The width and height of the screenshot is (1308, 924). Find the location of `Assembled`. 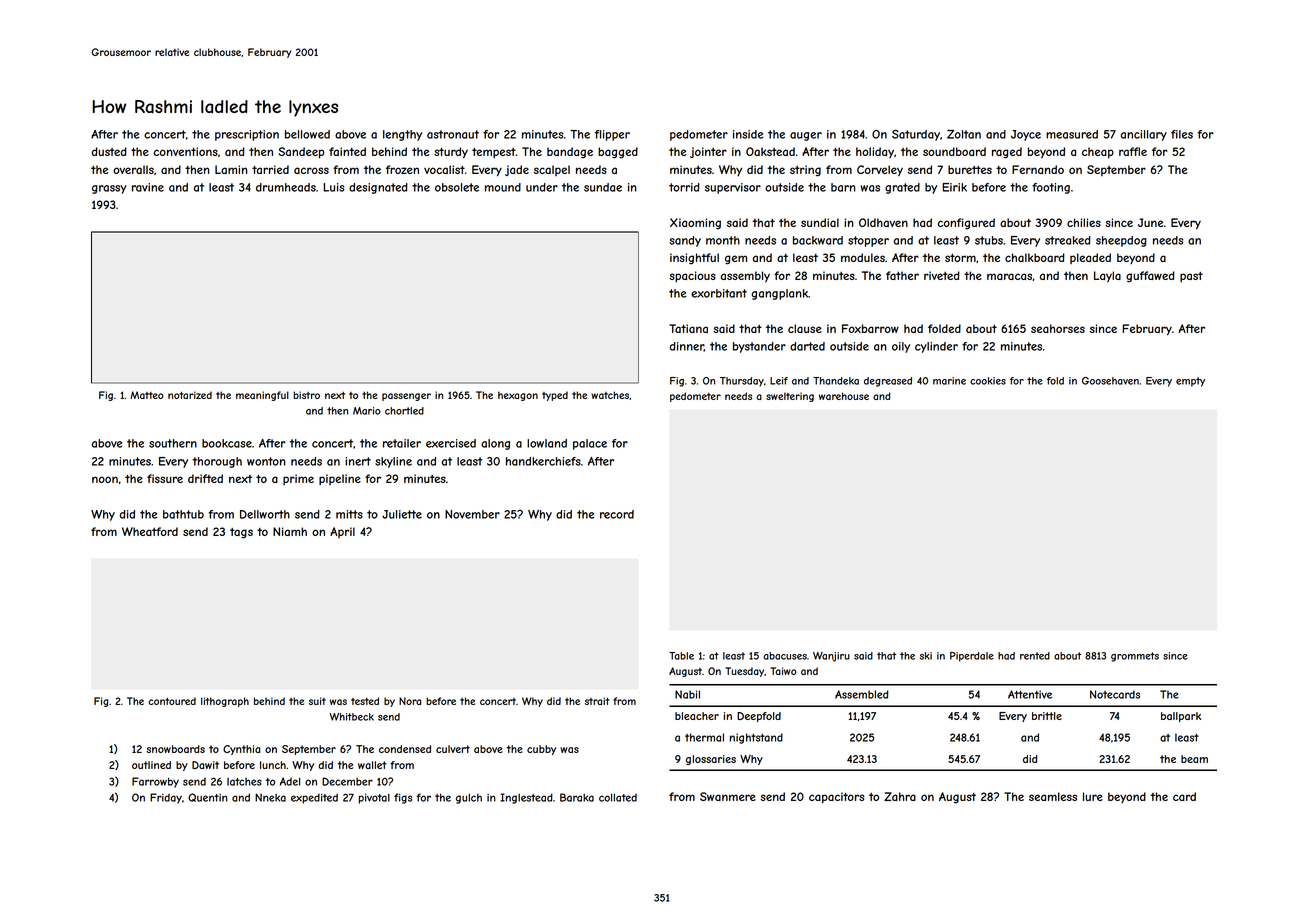

Assembled is located at coordinates (862, 694).
